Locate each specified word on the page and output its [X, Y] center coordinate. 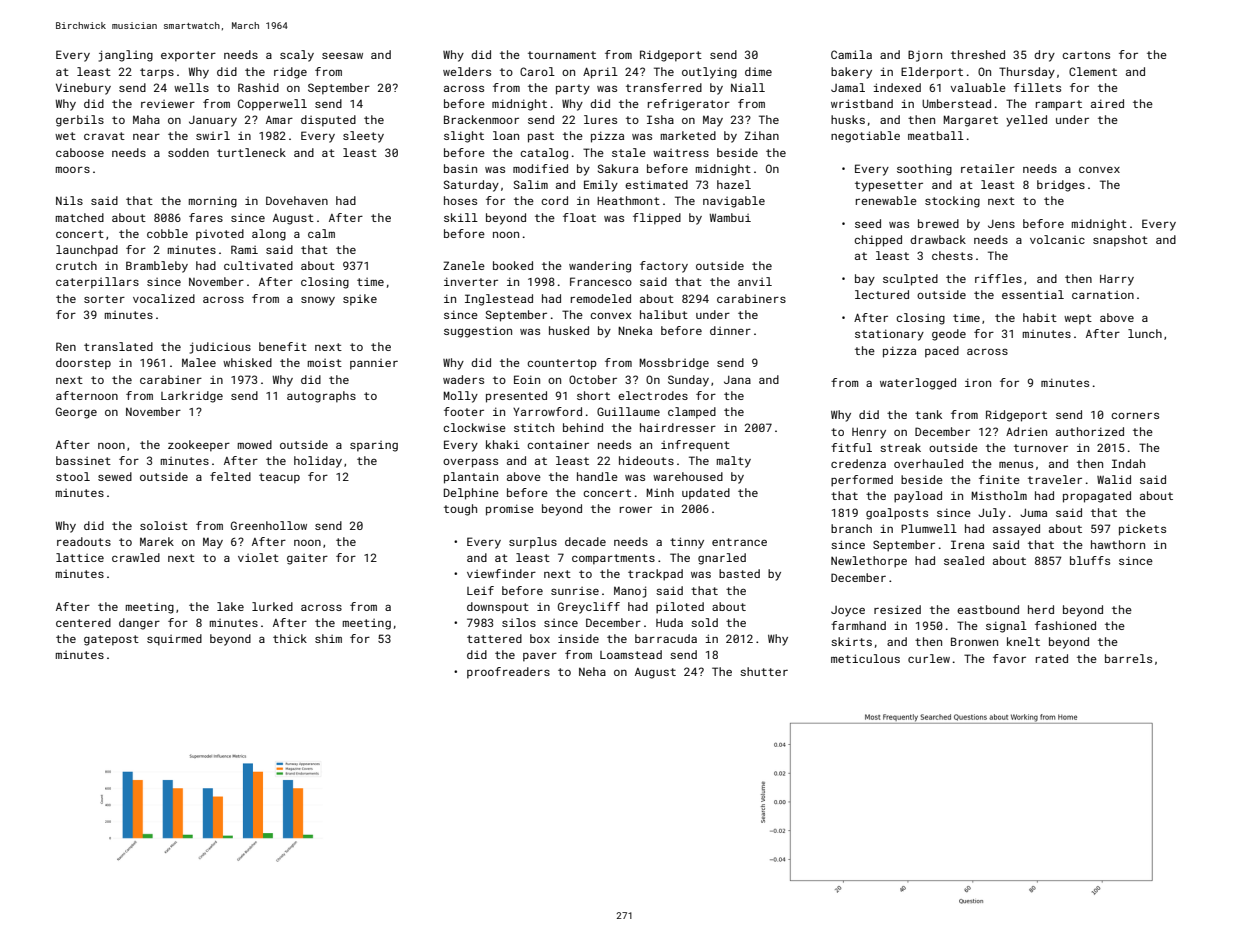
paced [942, 352]
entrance [739, 542]
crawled [136, 557]
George [76, 413]
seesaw [342, 55]
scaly [297, 56]
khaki [503, 444]
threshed [978, 54]
